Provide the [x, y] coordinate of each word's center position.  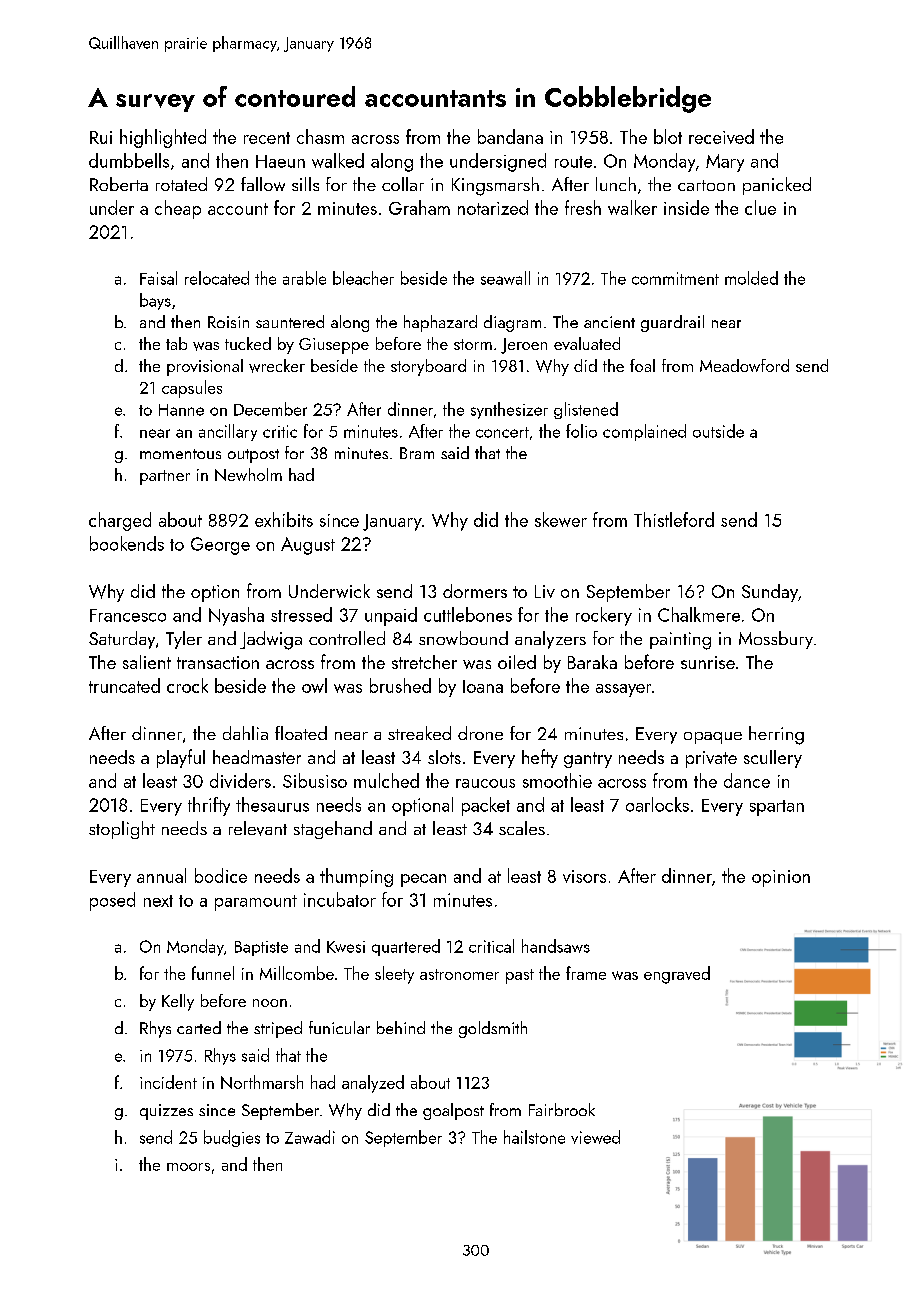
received [721, 136]
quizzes [166, 1112]
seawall [505, 278]
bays [155, 301]
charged [120, 521]
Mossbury [776, 640]
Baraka [592, 662]
